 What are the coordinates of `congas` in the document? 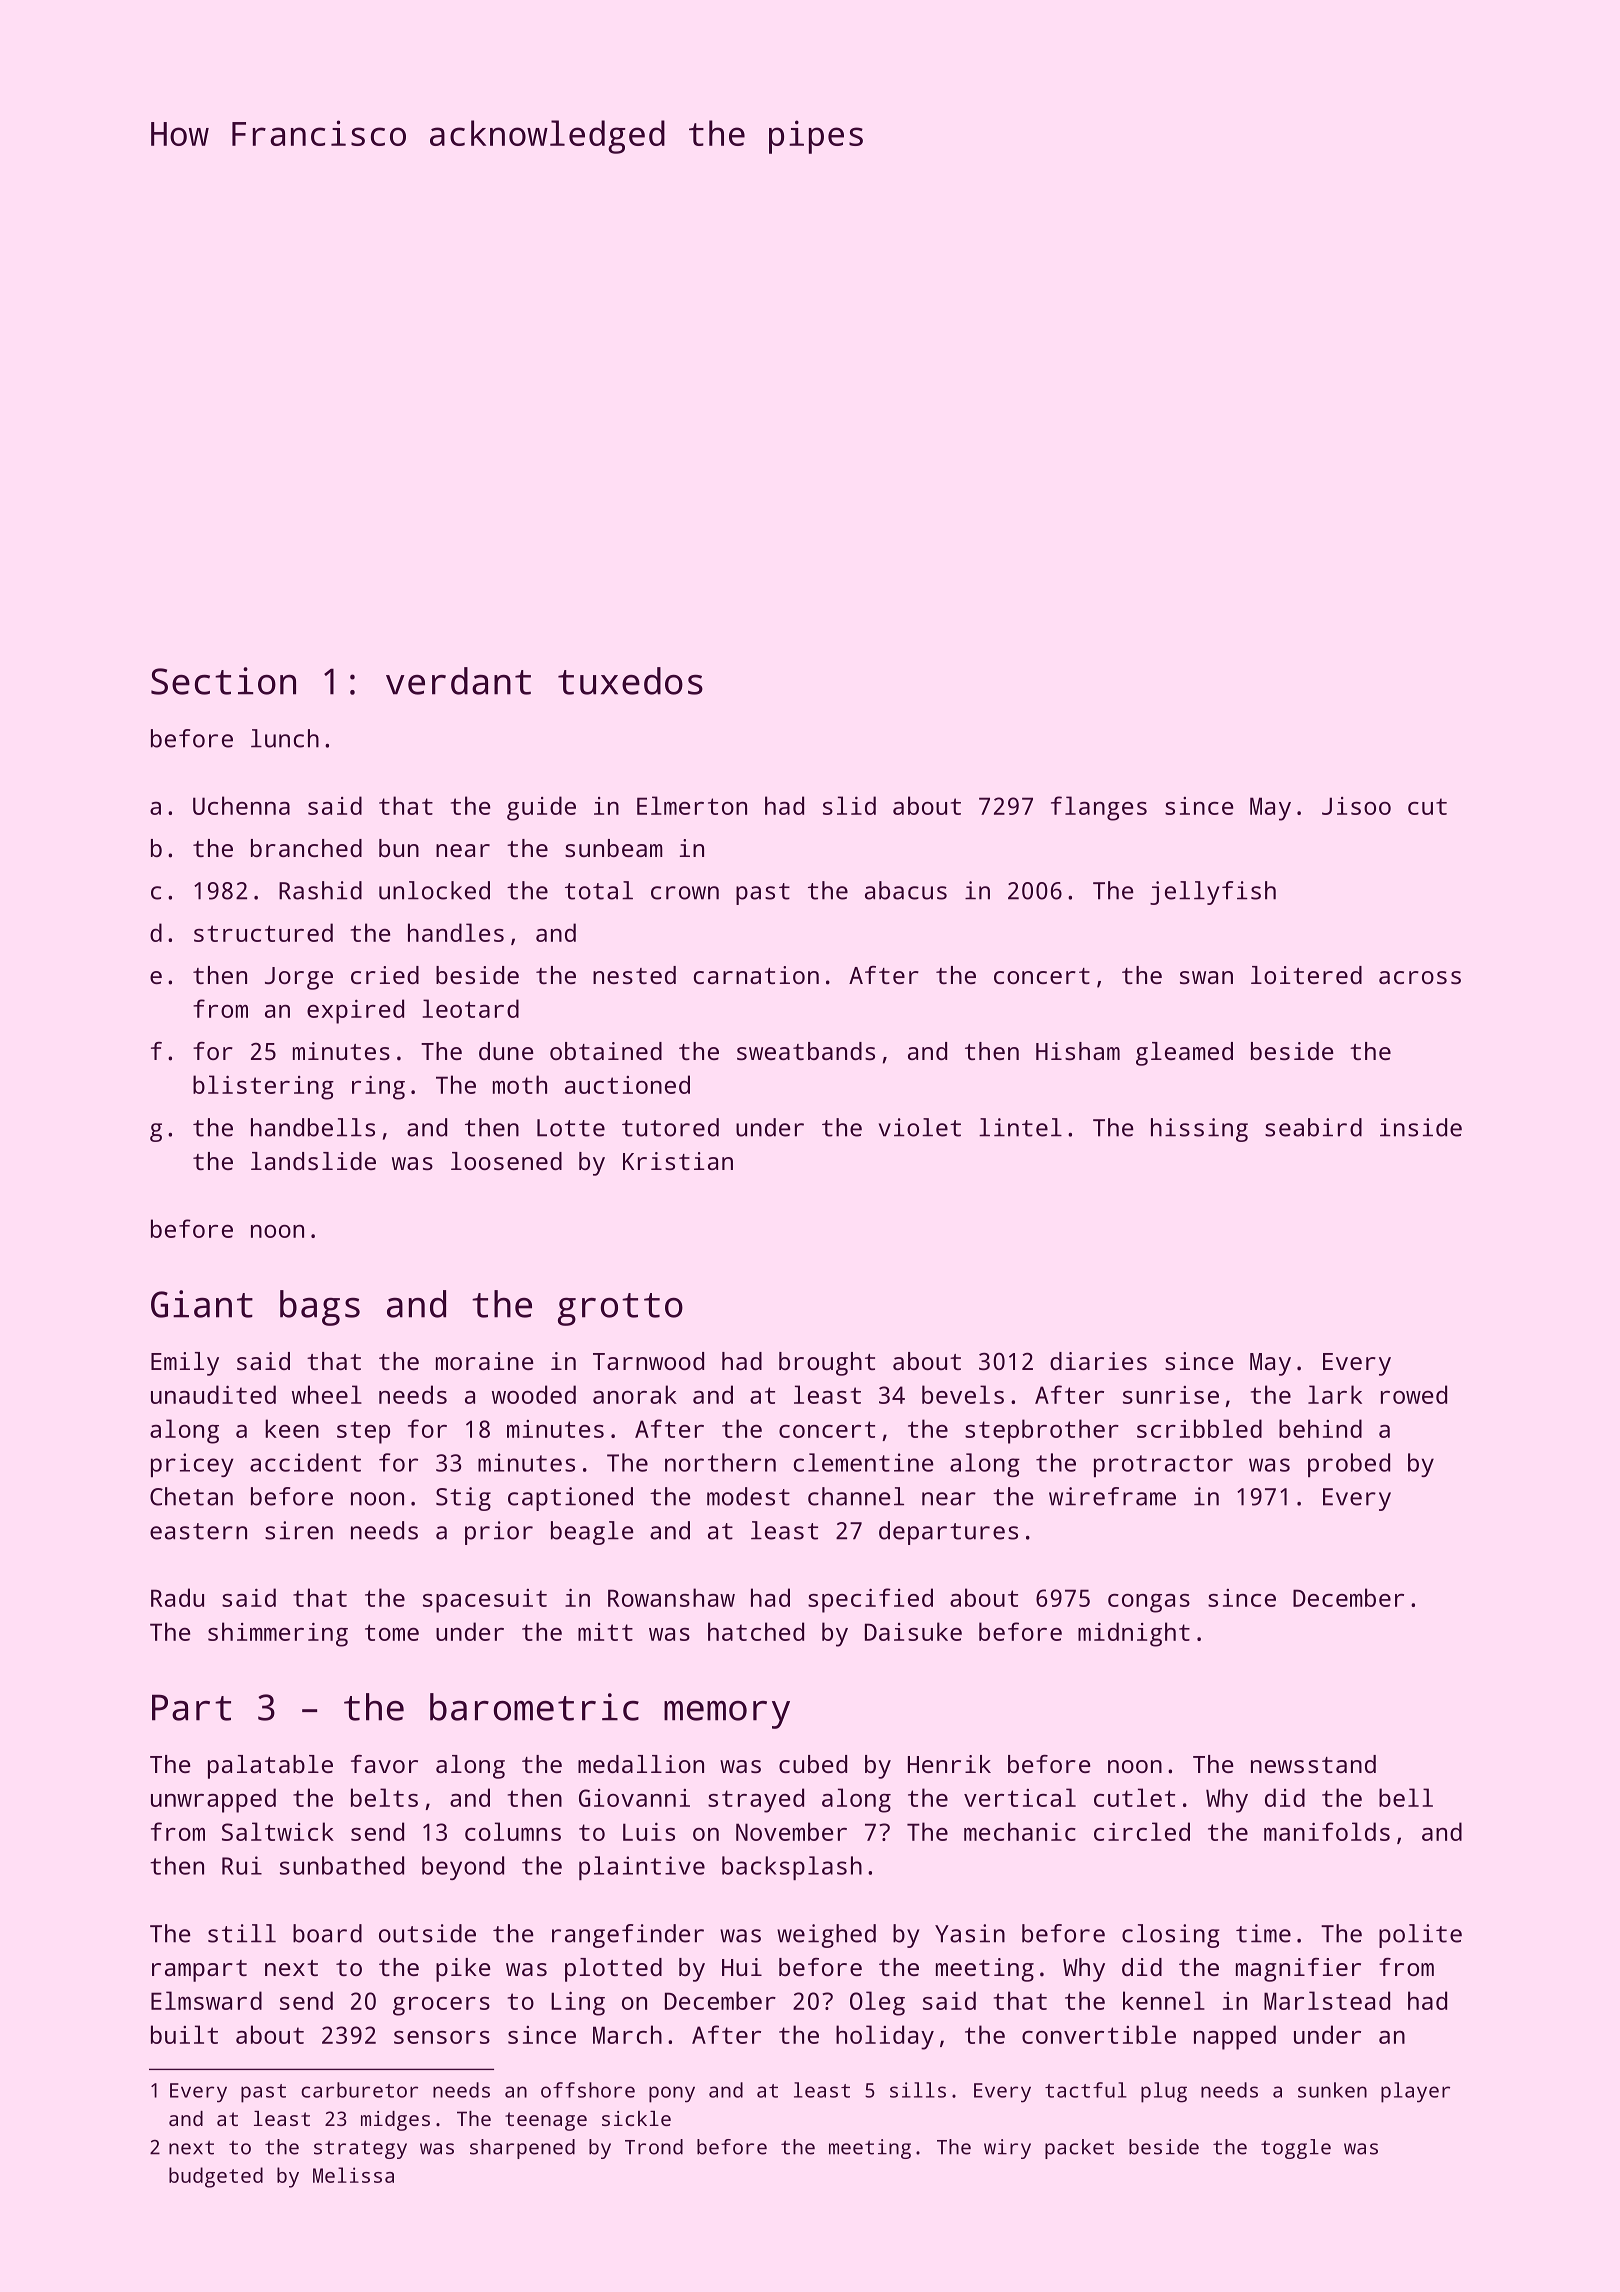 It's located at (1149, 1603).
